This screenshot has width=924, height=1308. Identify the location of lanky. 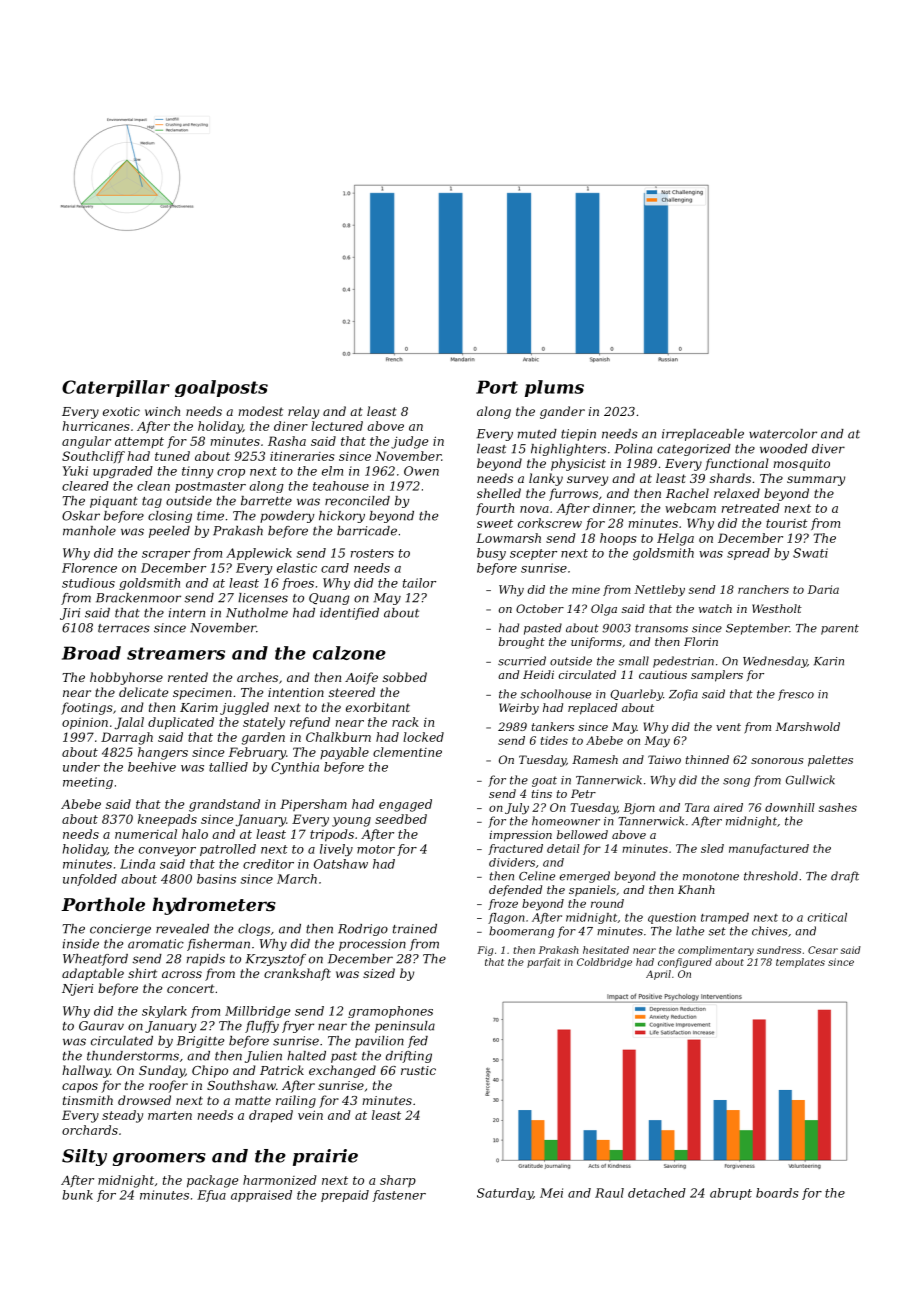
(546, 479).
